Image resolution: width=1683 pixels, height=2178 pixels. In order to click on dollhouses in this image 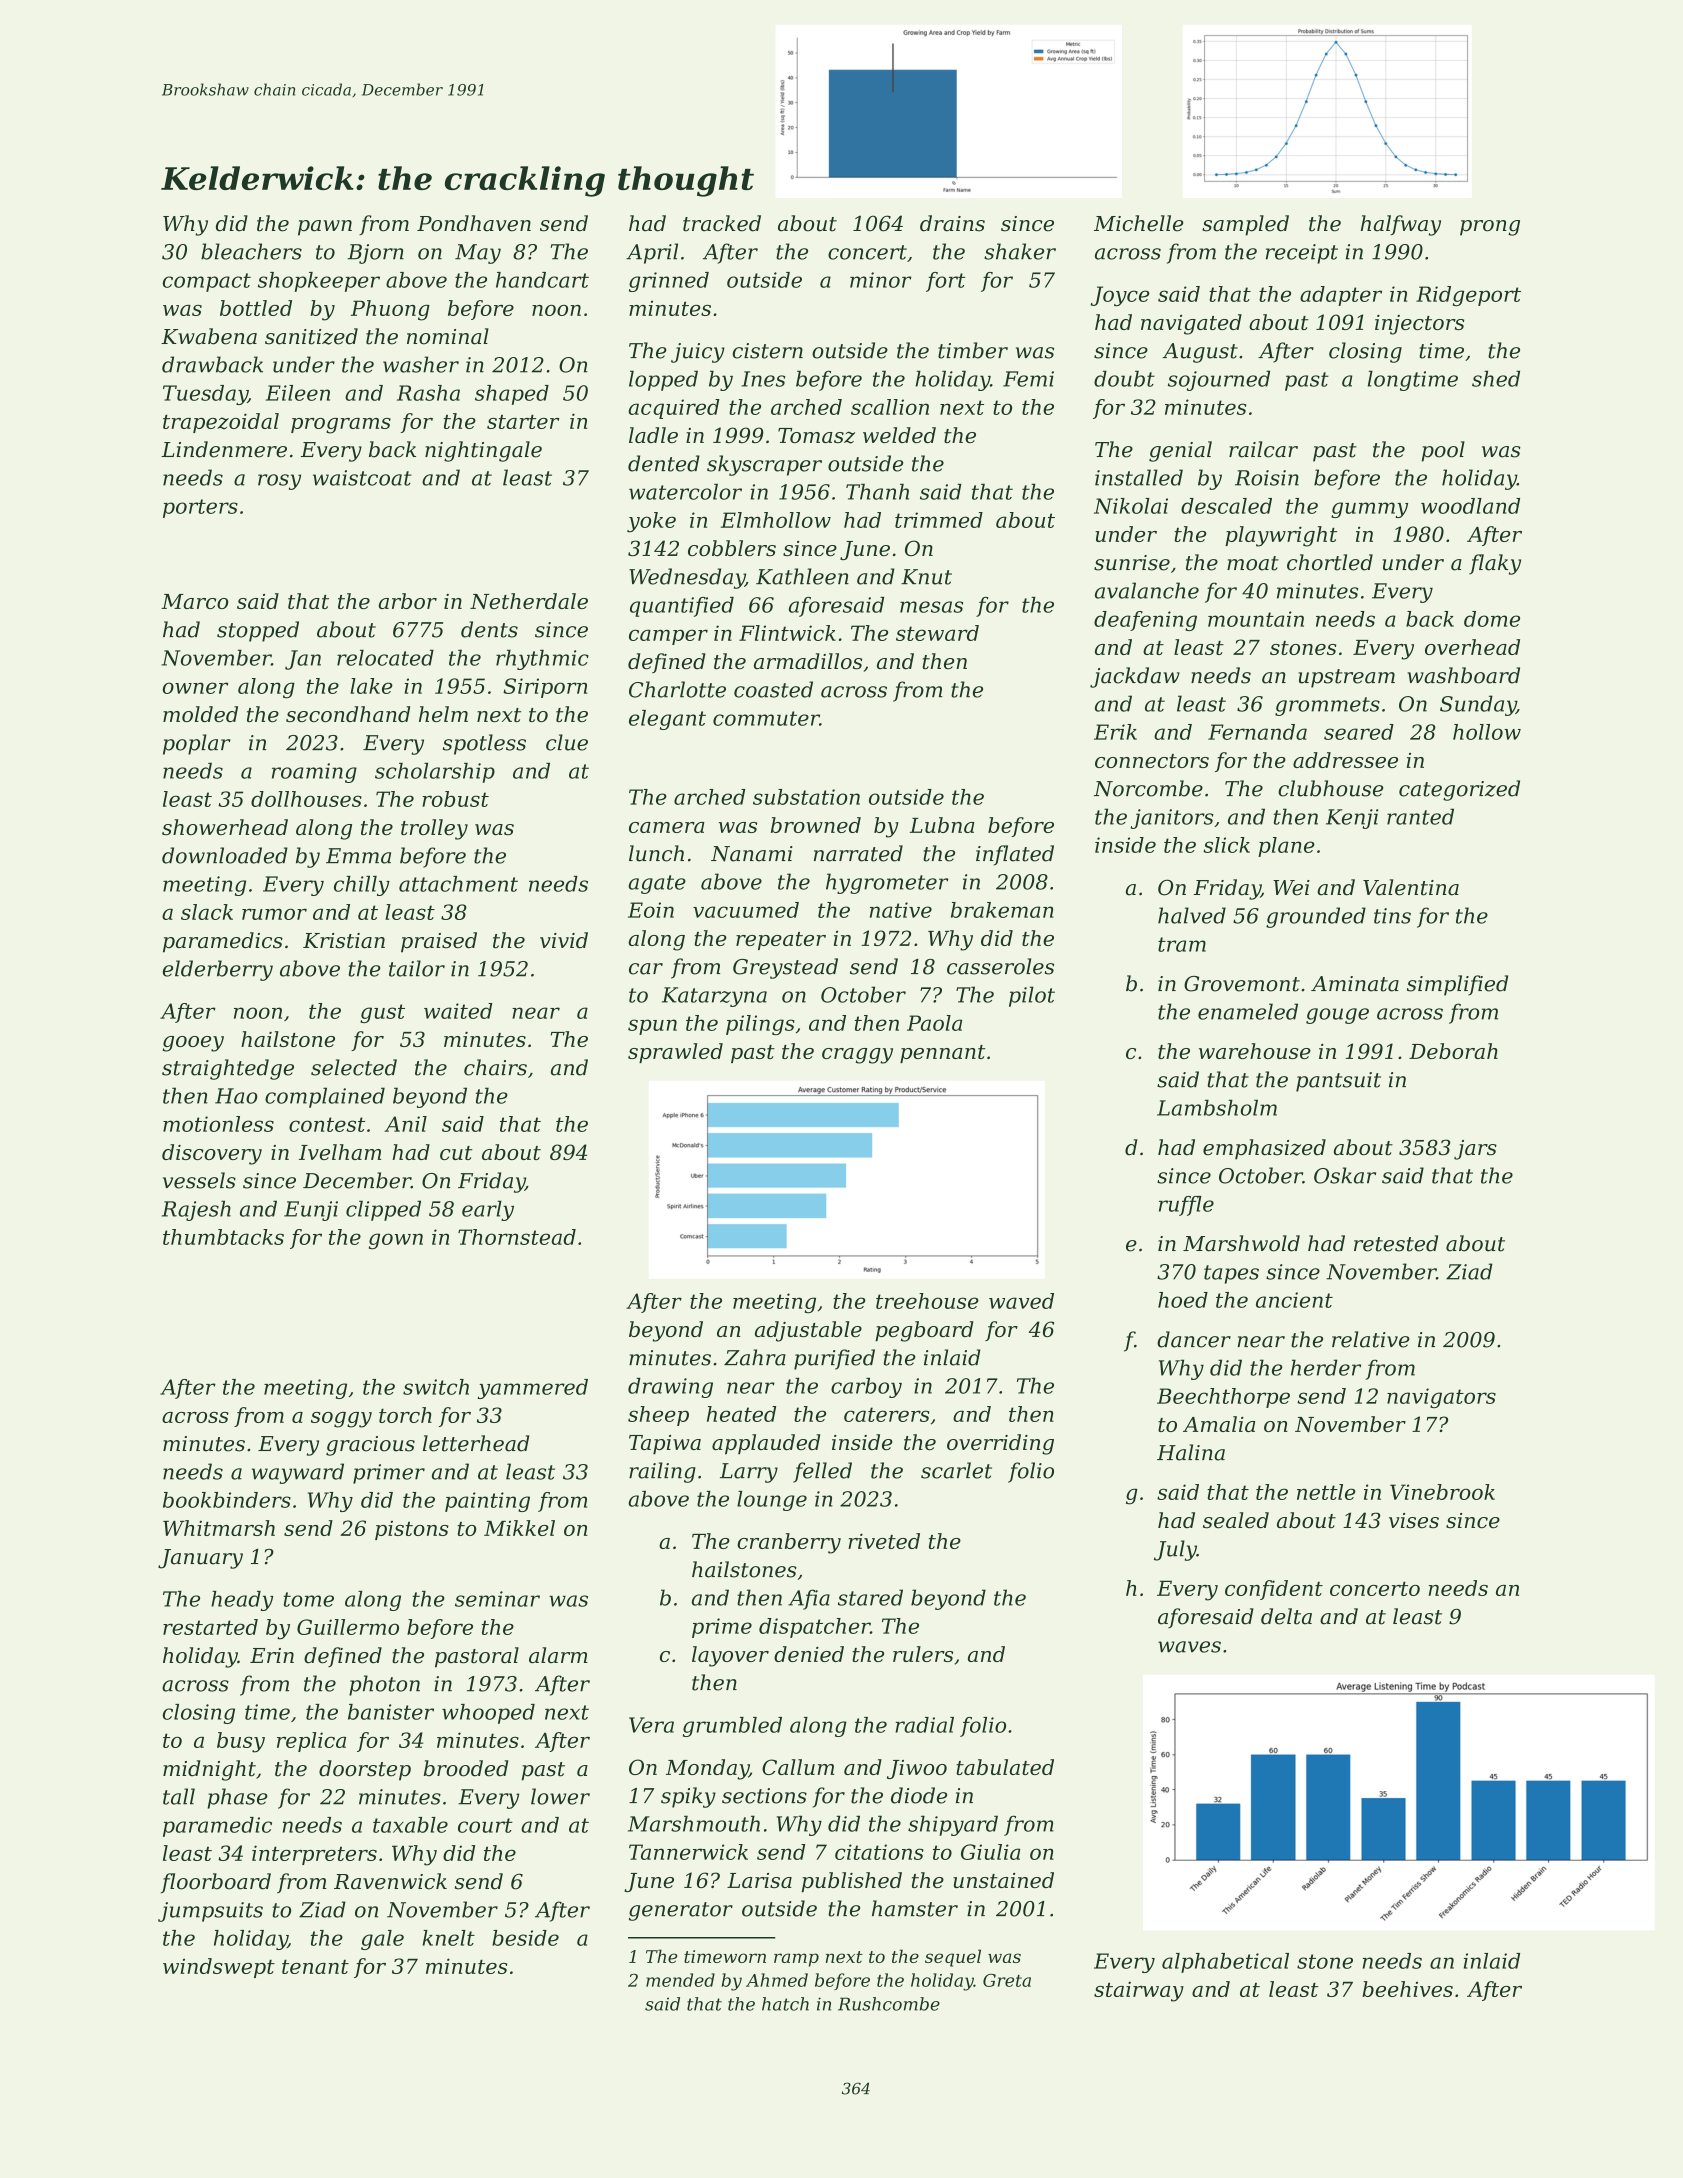, I will do `click(306, 799)`.
